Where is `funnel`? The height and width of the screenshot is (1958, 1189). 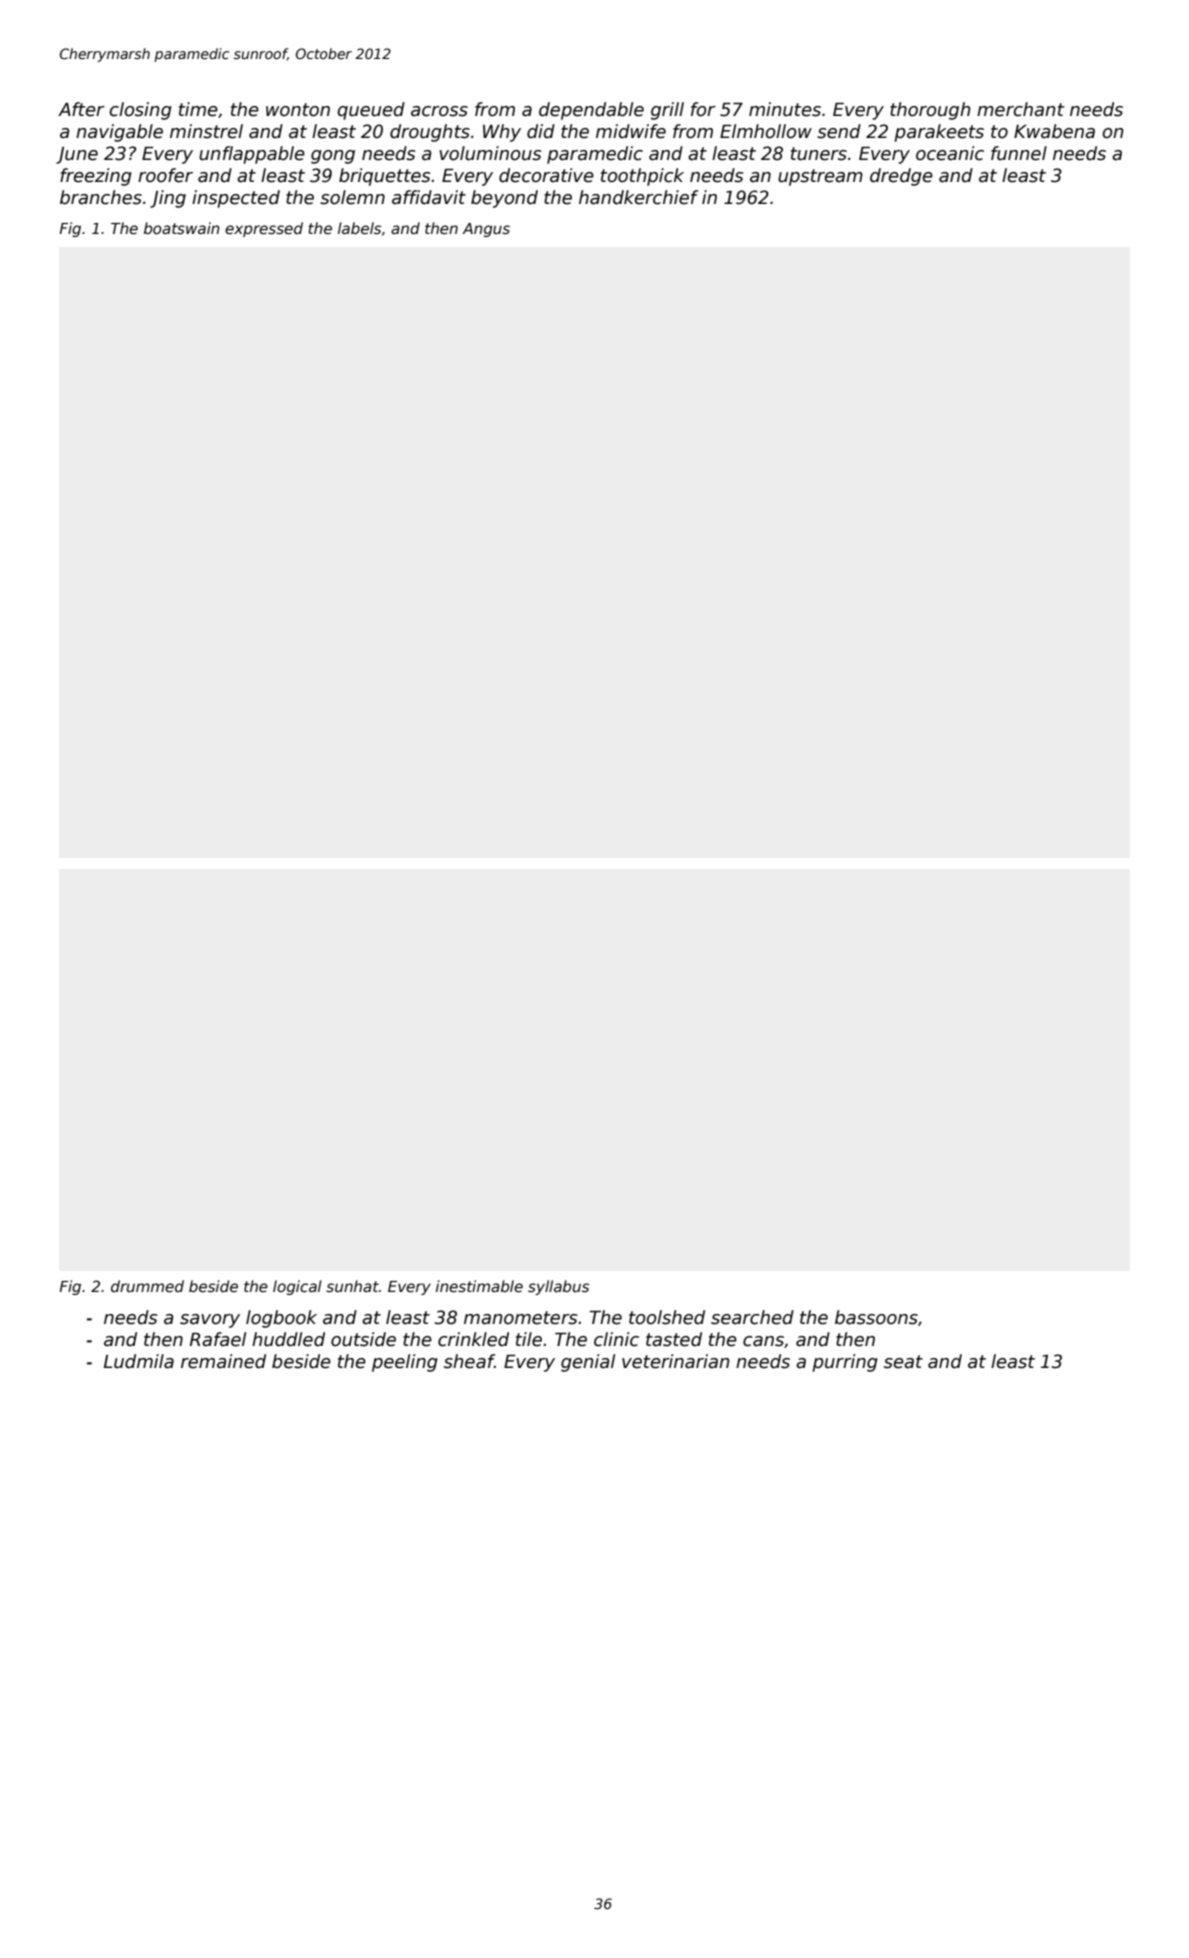 funnel is located at coordinates (1019, 153).
